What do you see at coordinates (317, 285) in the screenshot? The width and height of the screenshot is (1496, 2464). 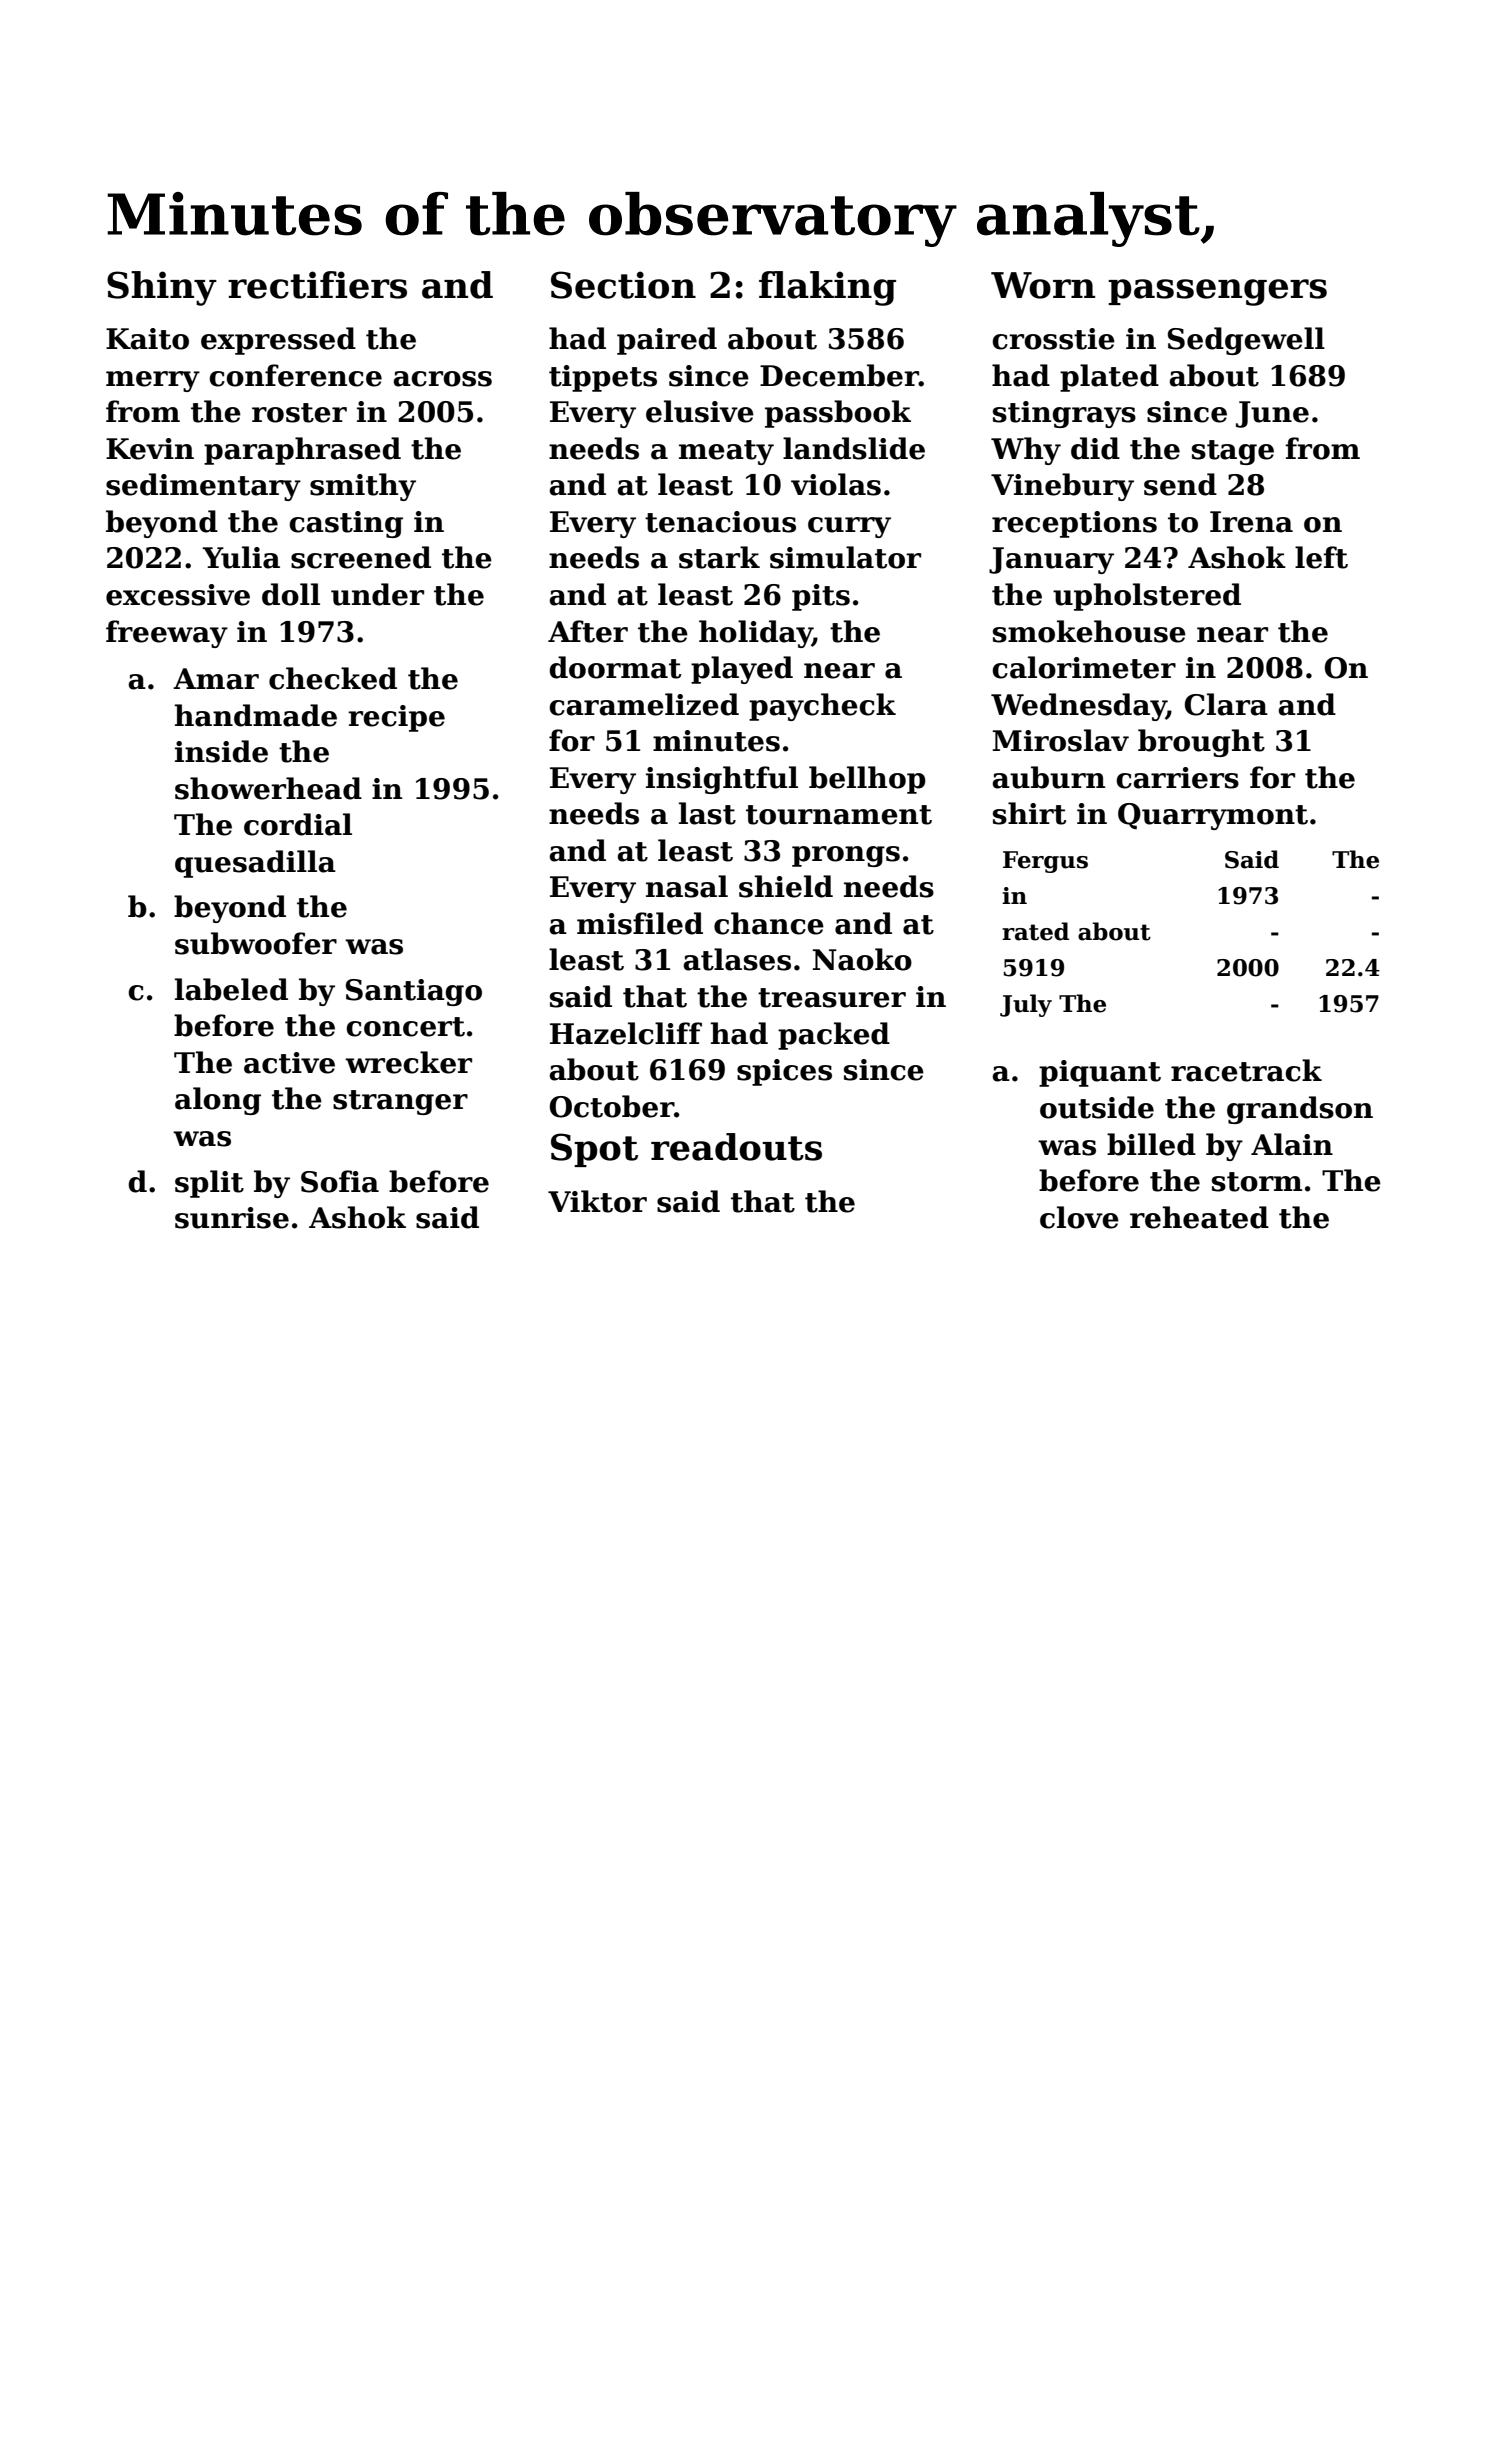 I see `rectifiers` at bounding box center [317, 285].
